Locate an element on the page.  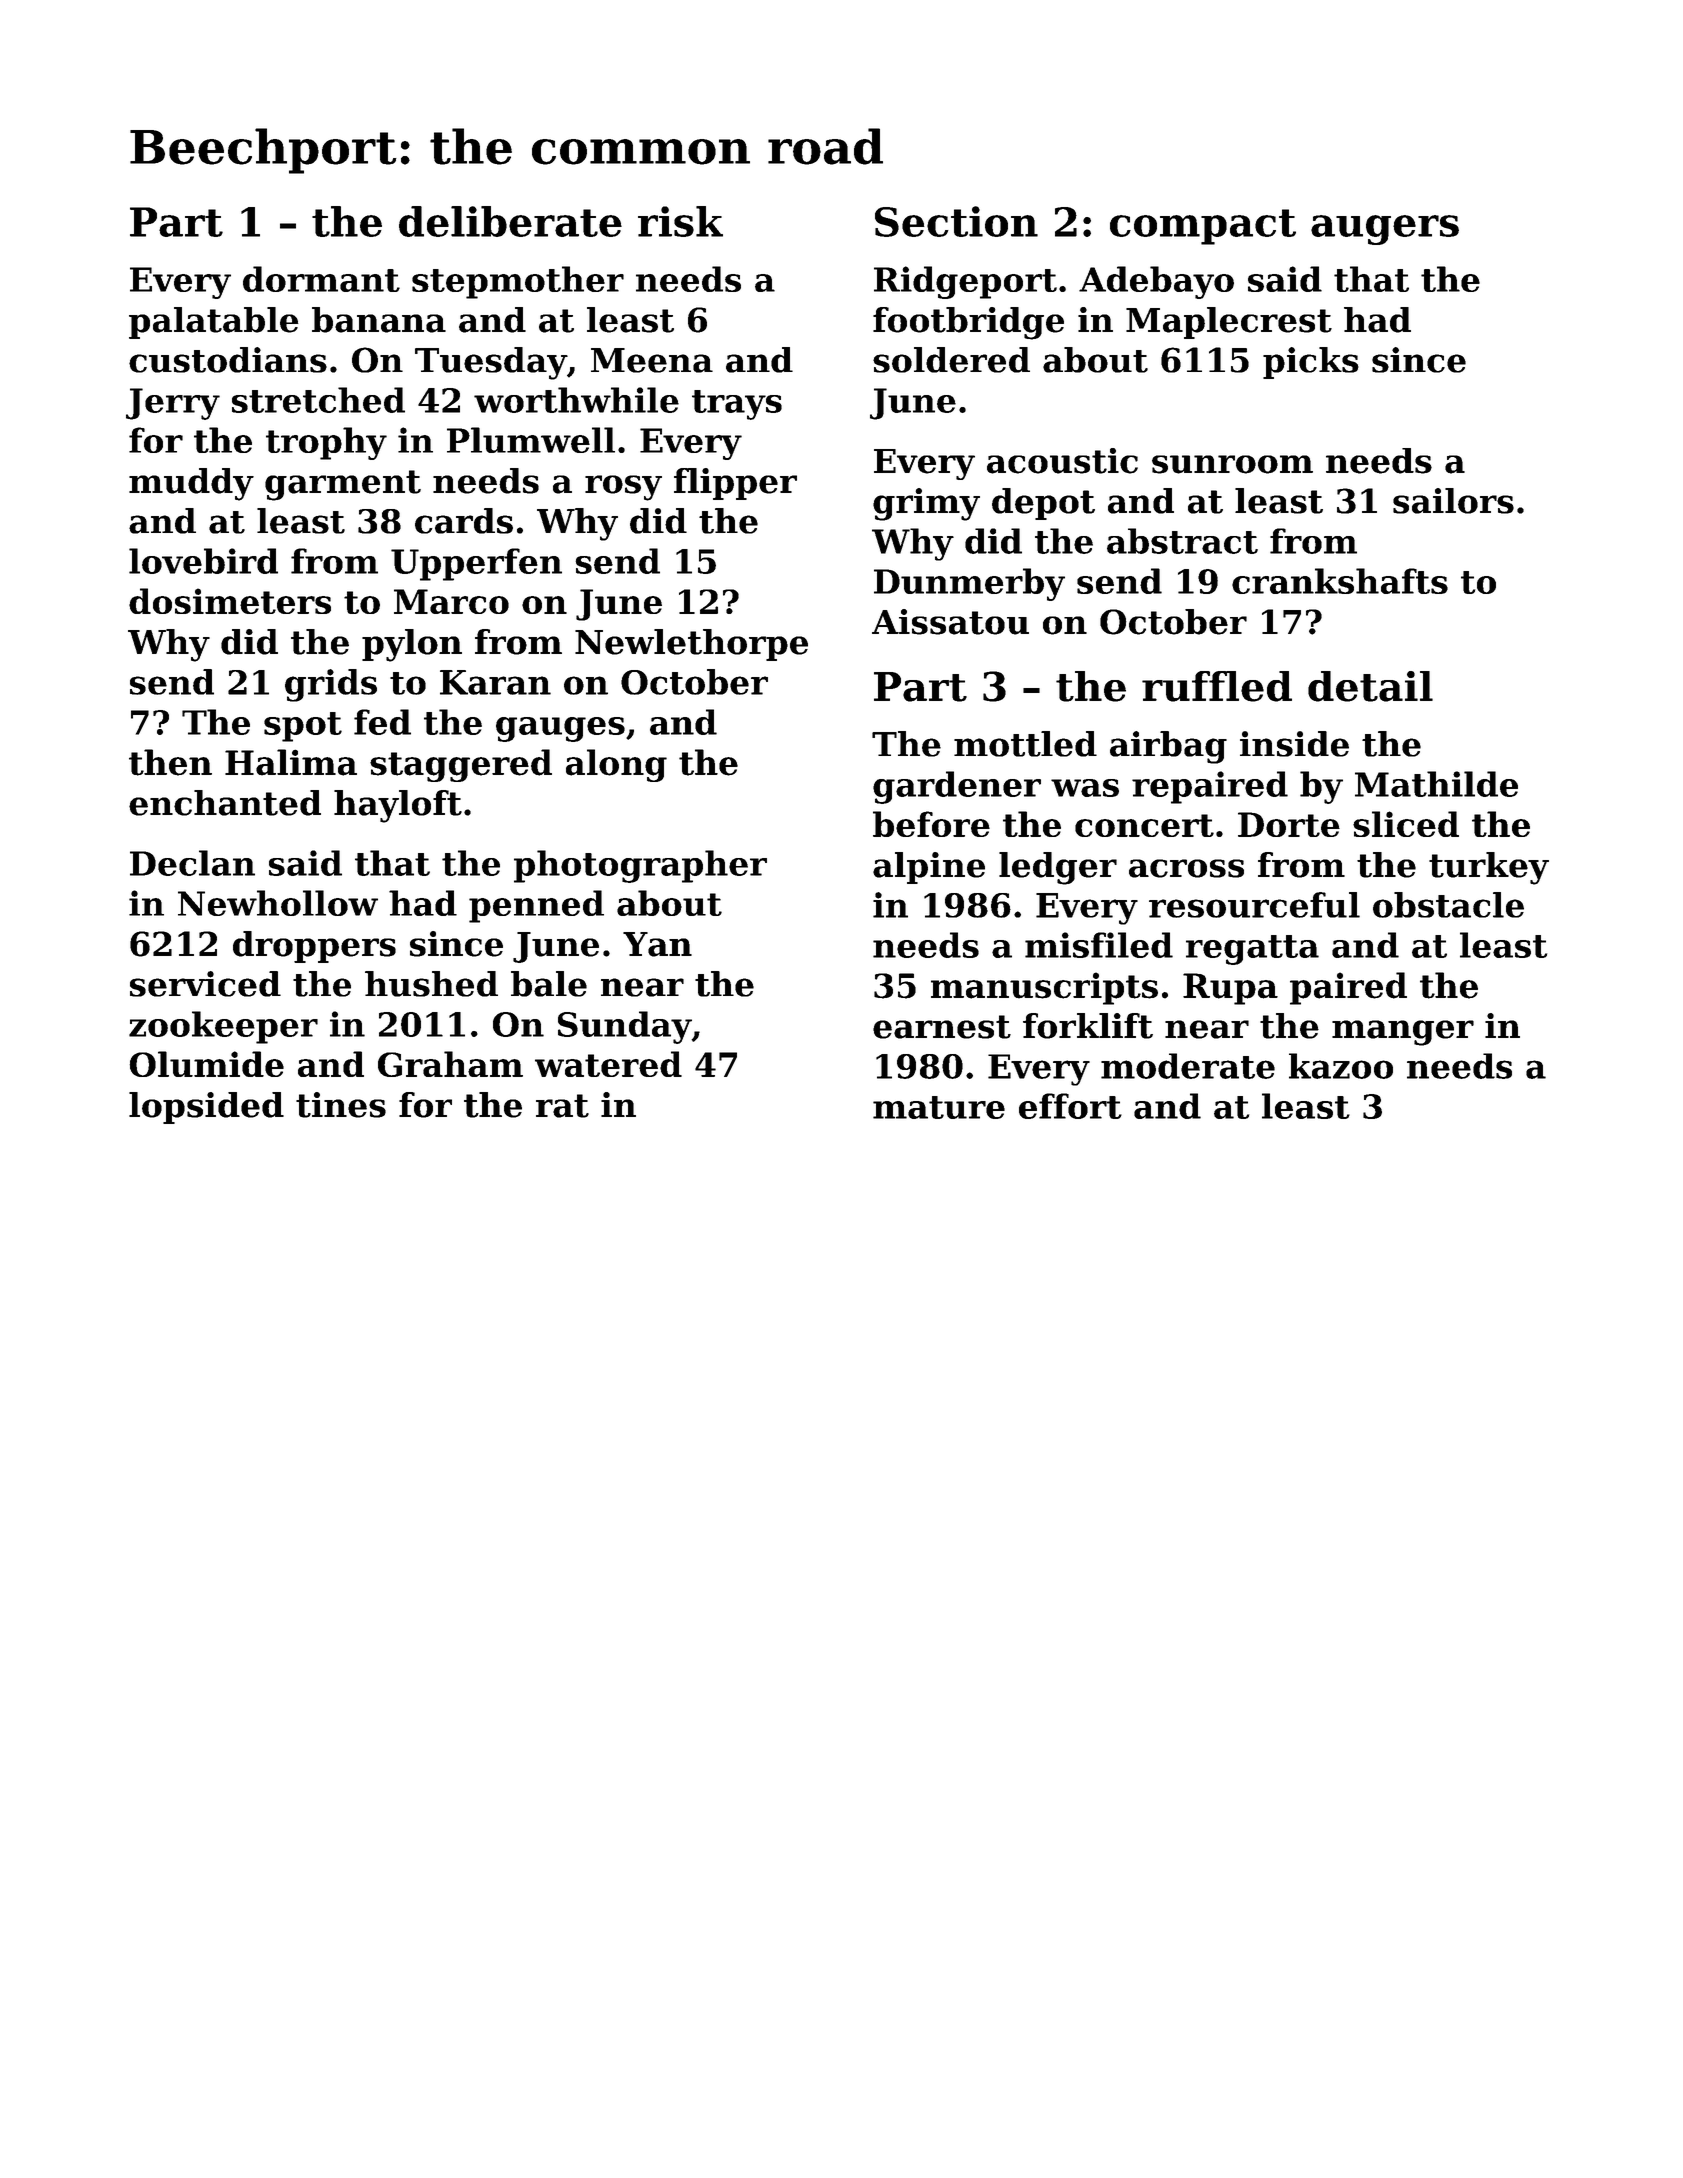
deliberate is located at coordinates (510, 221).
